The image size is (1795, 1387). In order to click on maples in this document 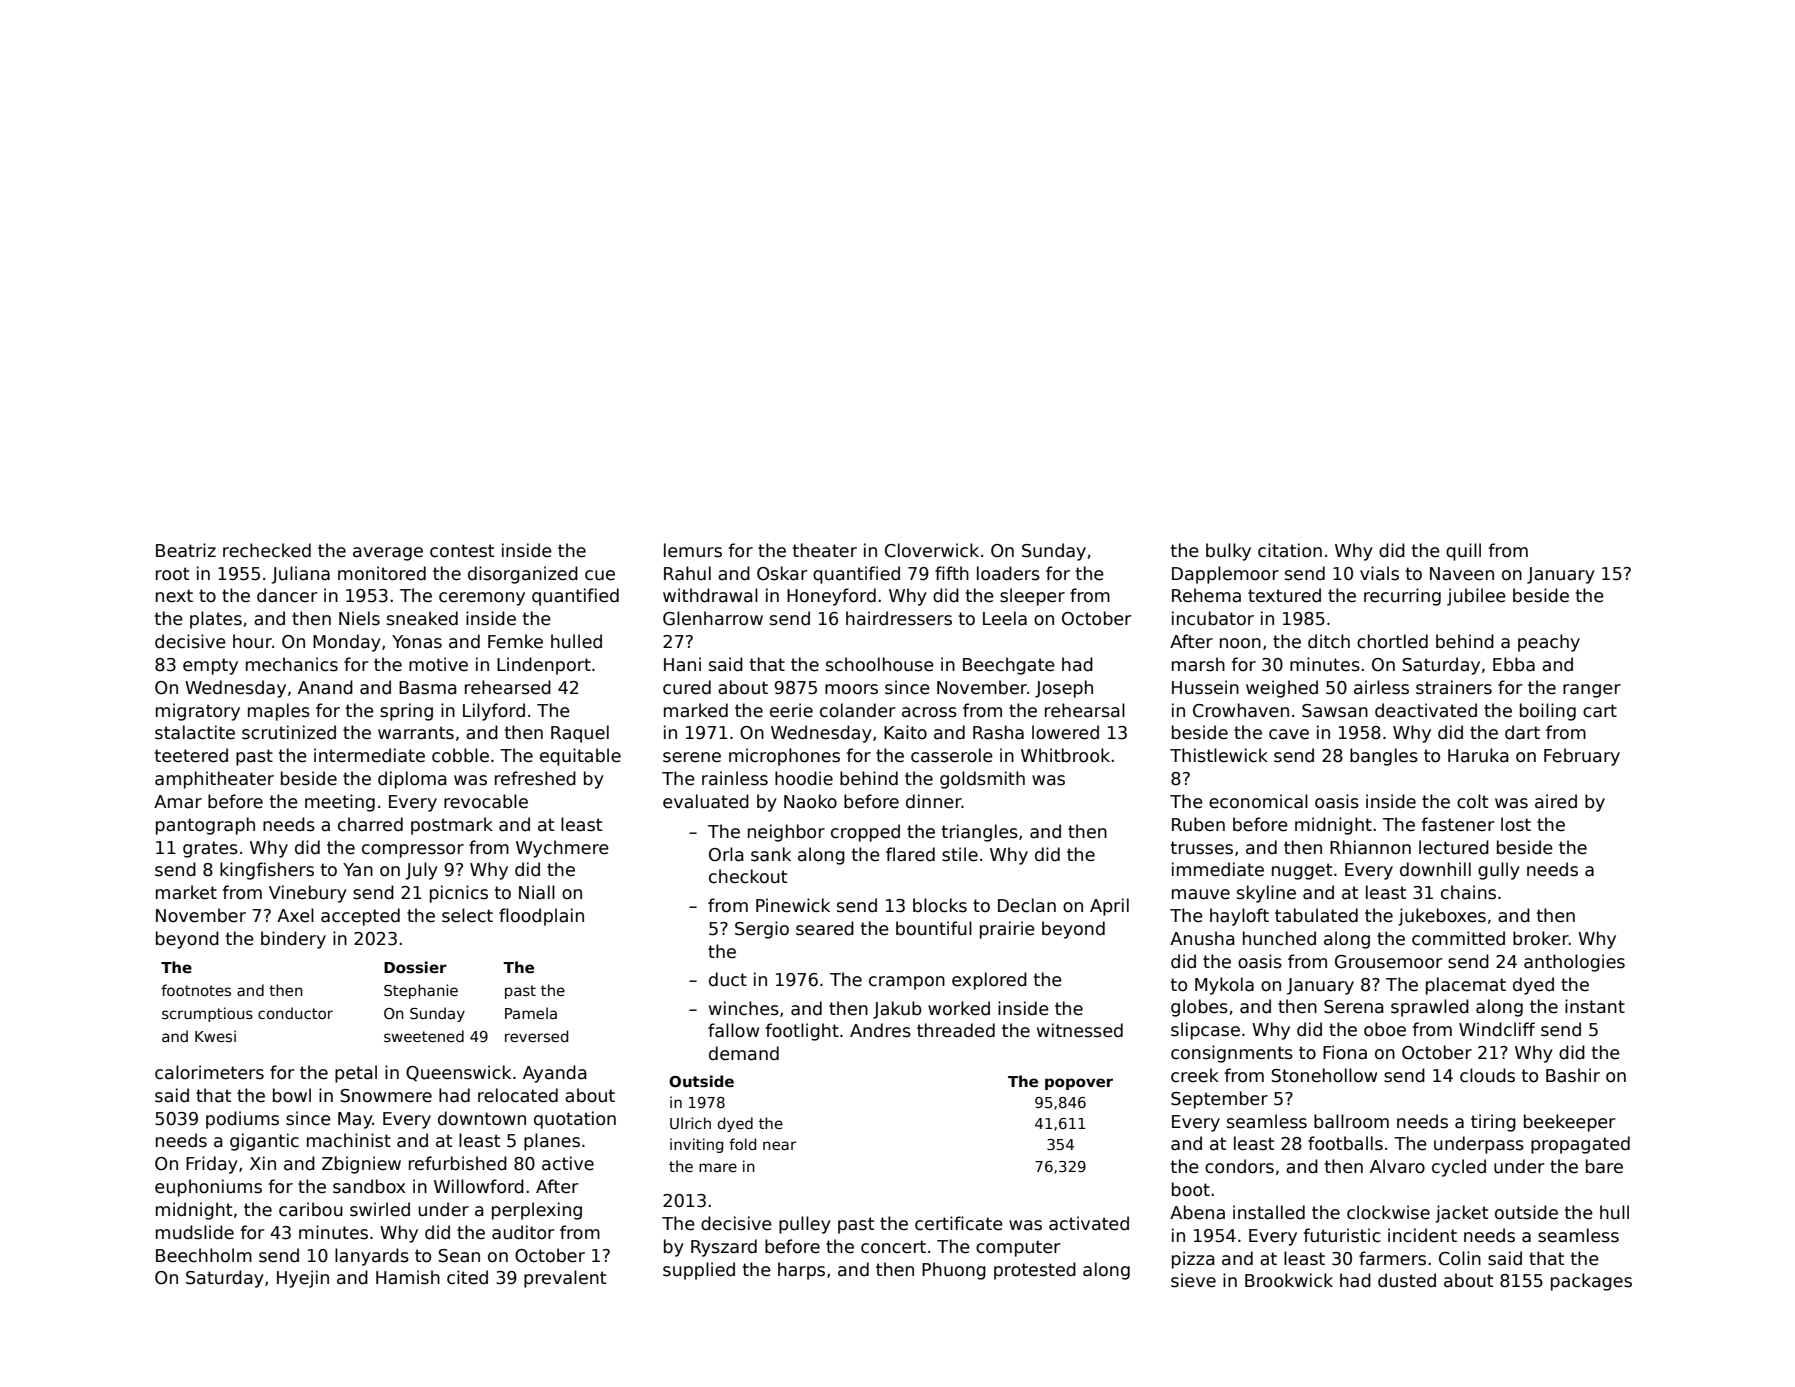, I will do `click(279, 712)`.
